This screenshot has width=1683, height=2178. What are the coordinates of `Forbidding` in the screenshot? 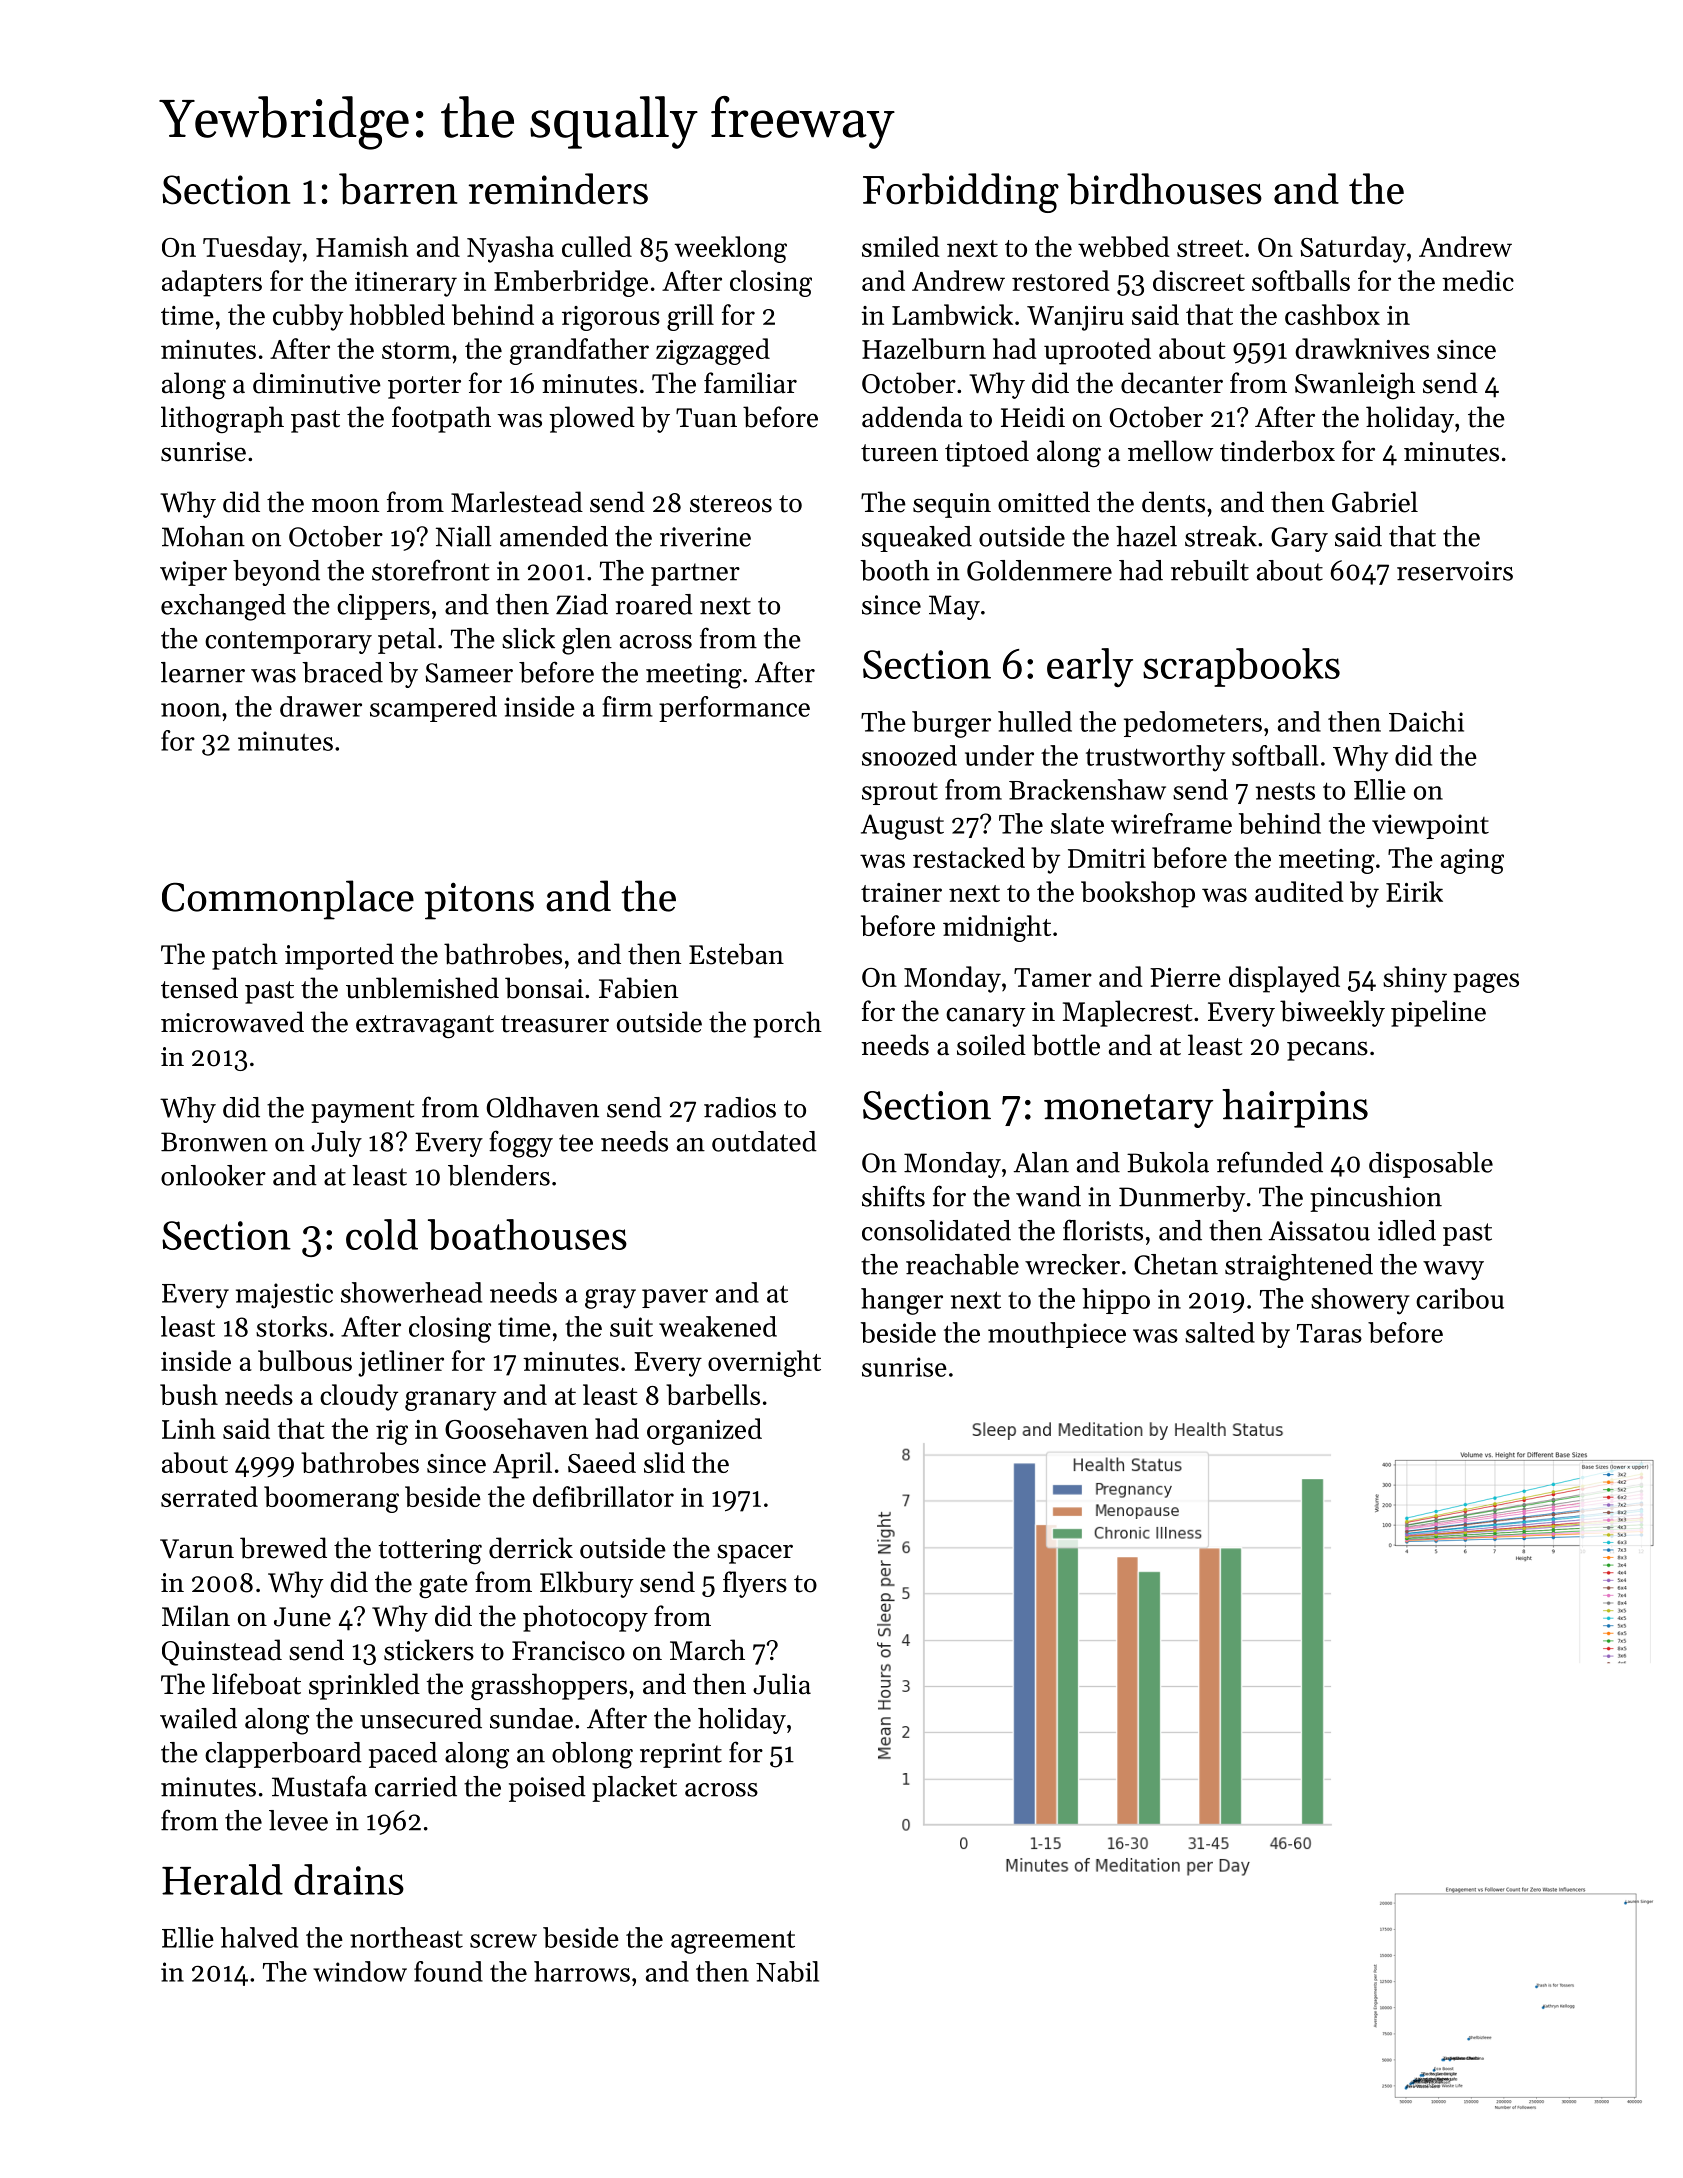 It's located at (961, 193).
